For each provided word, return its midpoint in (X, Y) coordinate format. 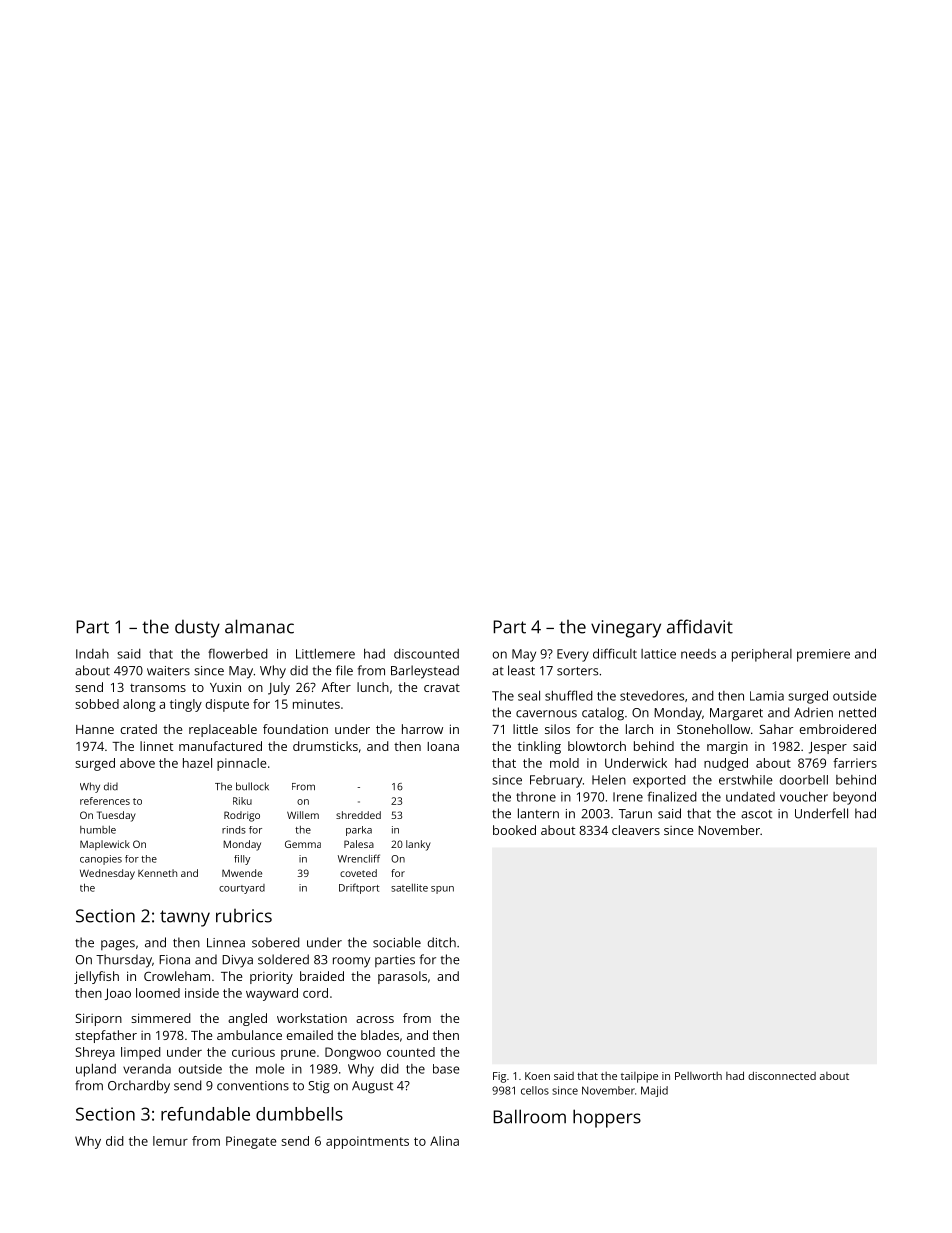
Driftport (359, 888)
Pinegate (251, 1142)
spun (442, 890)
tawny (185, 918)
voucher (804, 797)
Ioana (443, 746)
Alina (444, 1141)
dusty (197, 628)
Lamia (767, 696)
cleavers (636, 830)
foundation (295, 729)
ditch (442, 942)
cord (315, 993)
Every (573, 655)
